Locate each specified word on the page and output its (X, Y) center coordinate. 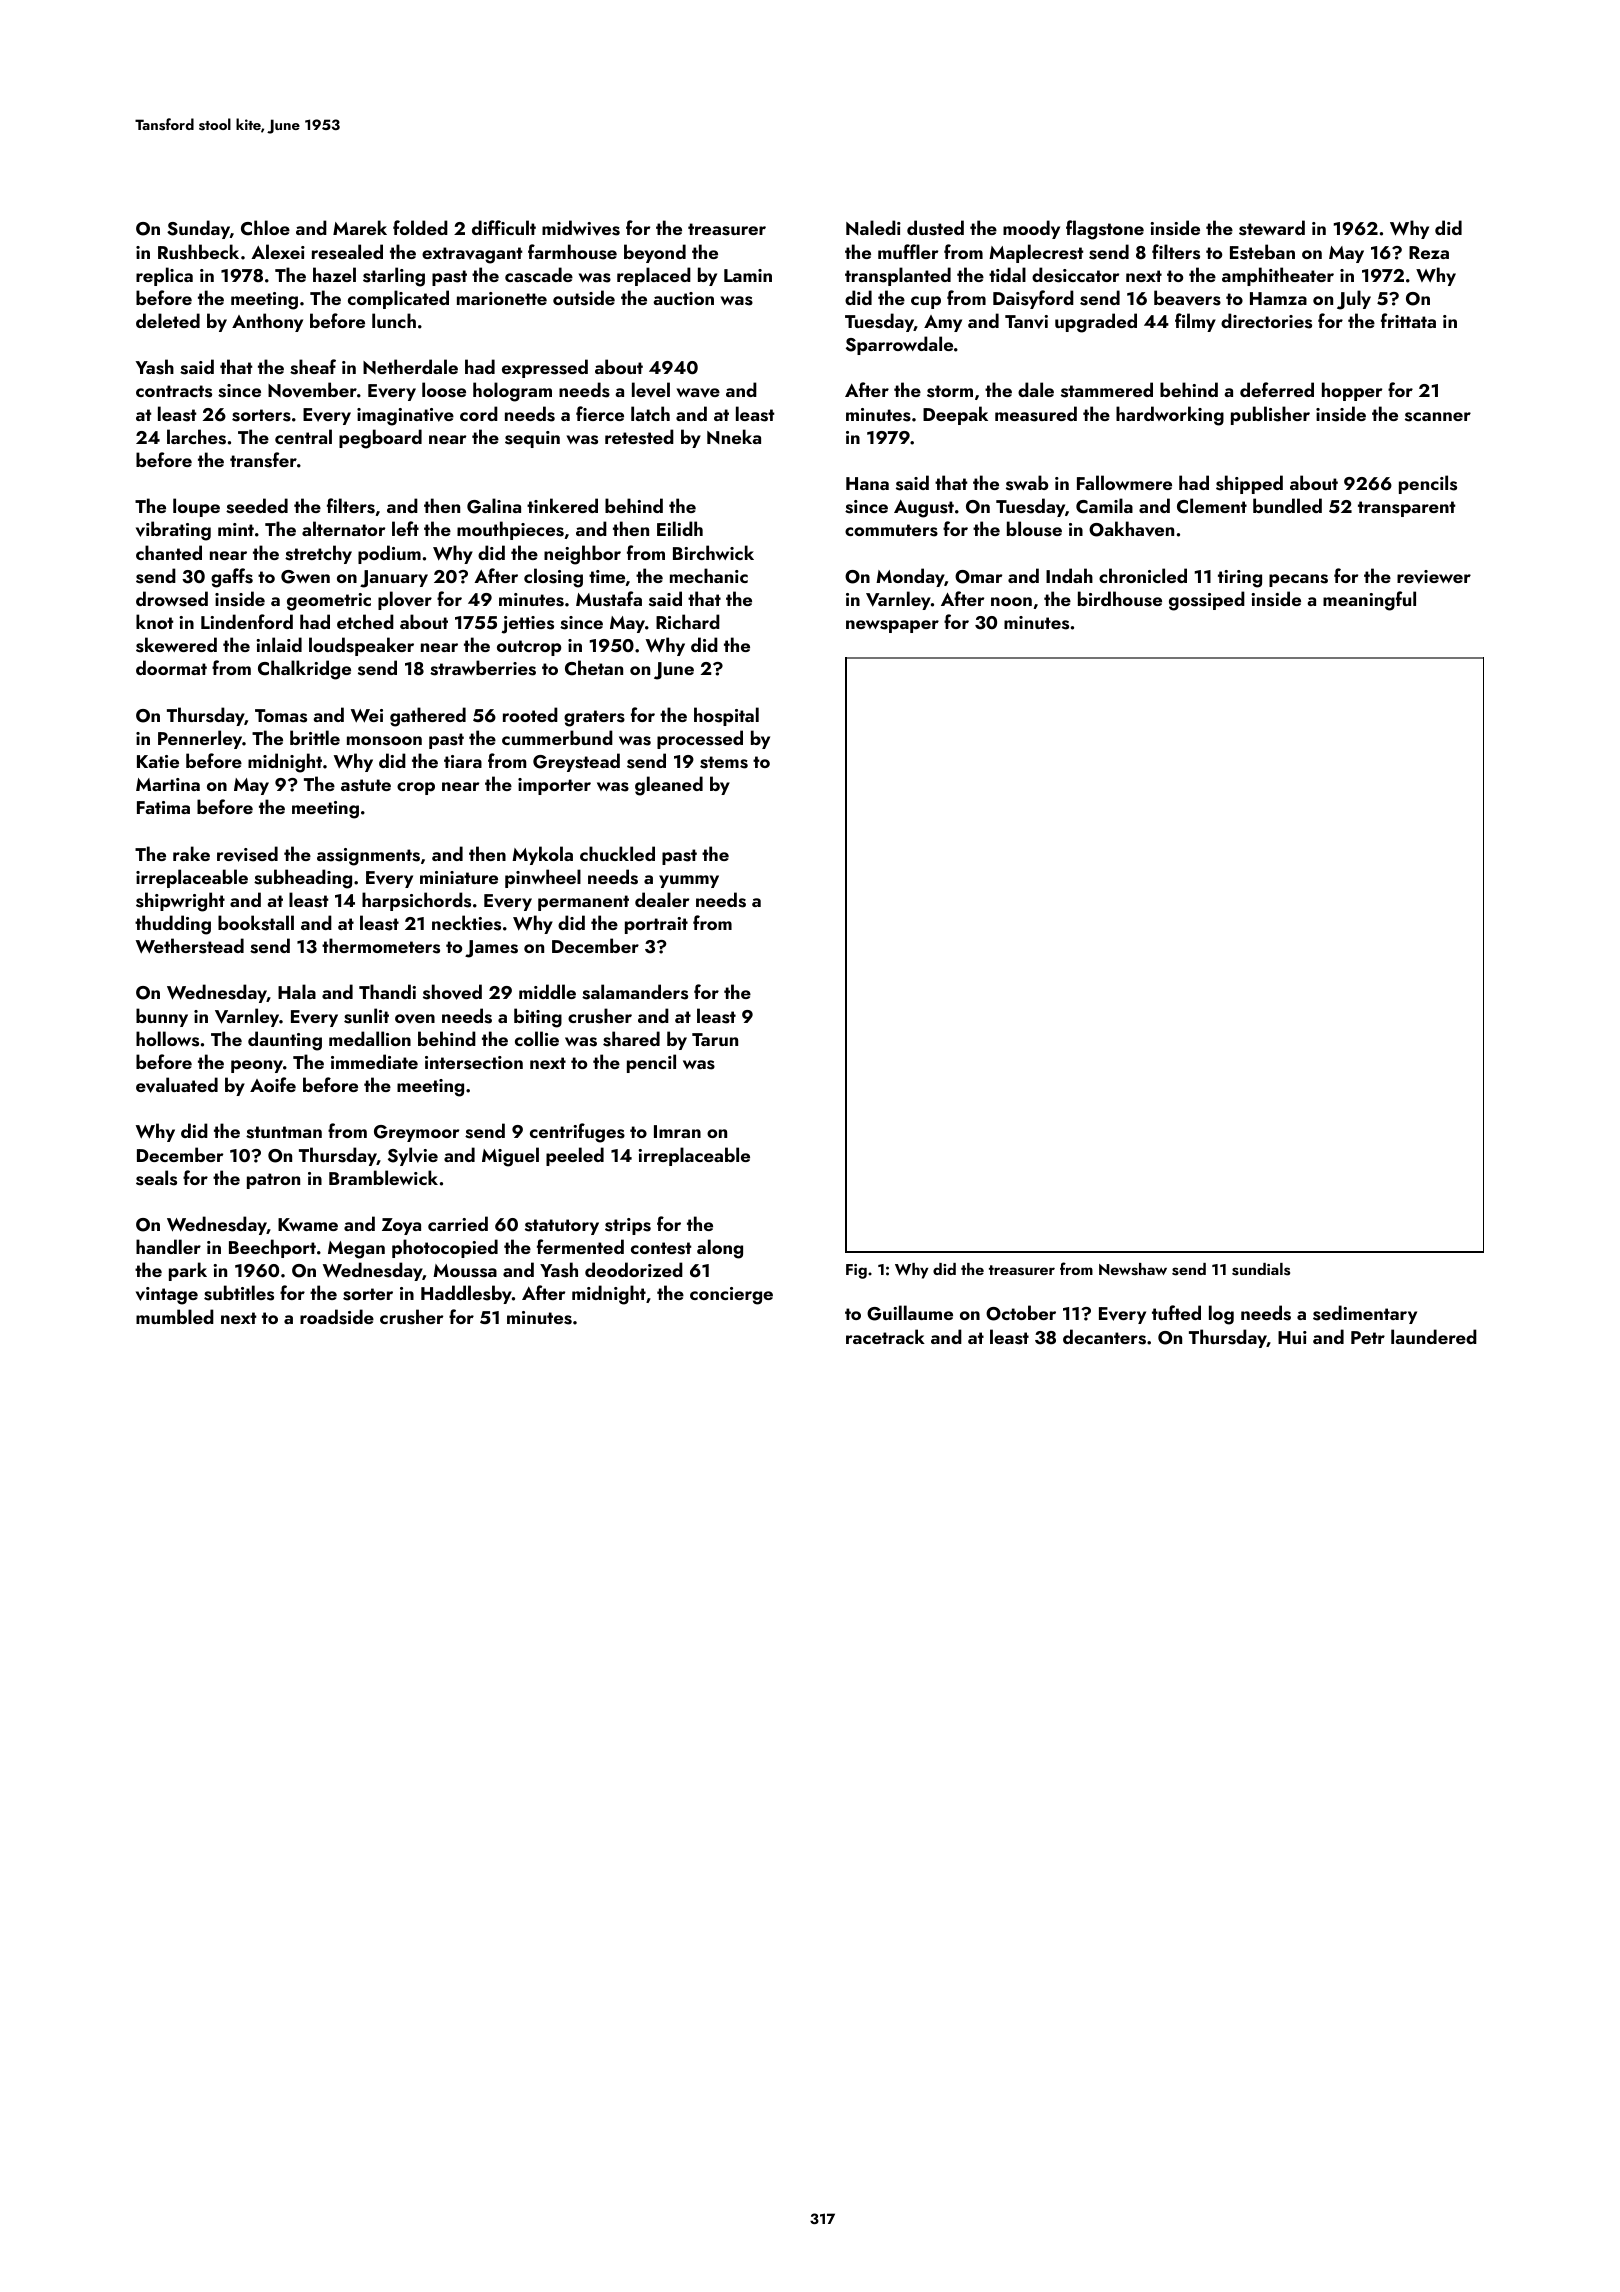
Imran (677, 1131)
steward (1272, 228)
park (188, 1271)
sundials (1261, 1269)
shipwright (180, 902)
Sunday (198, 229)
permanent (583, 903)
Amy (943, 323)
